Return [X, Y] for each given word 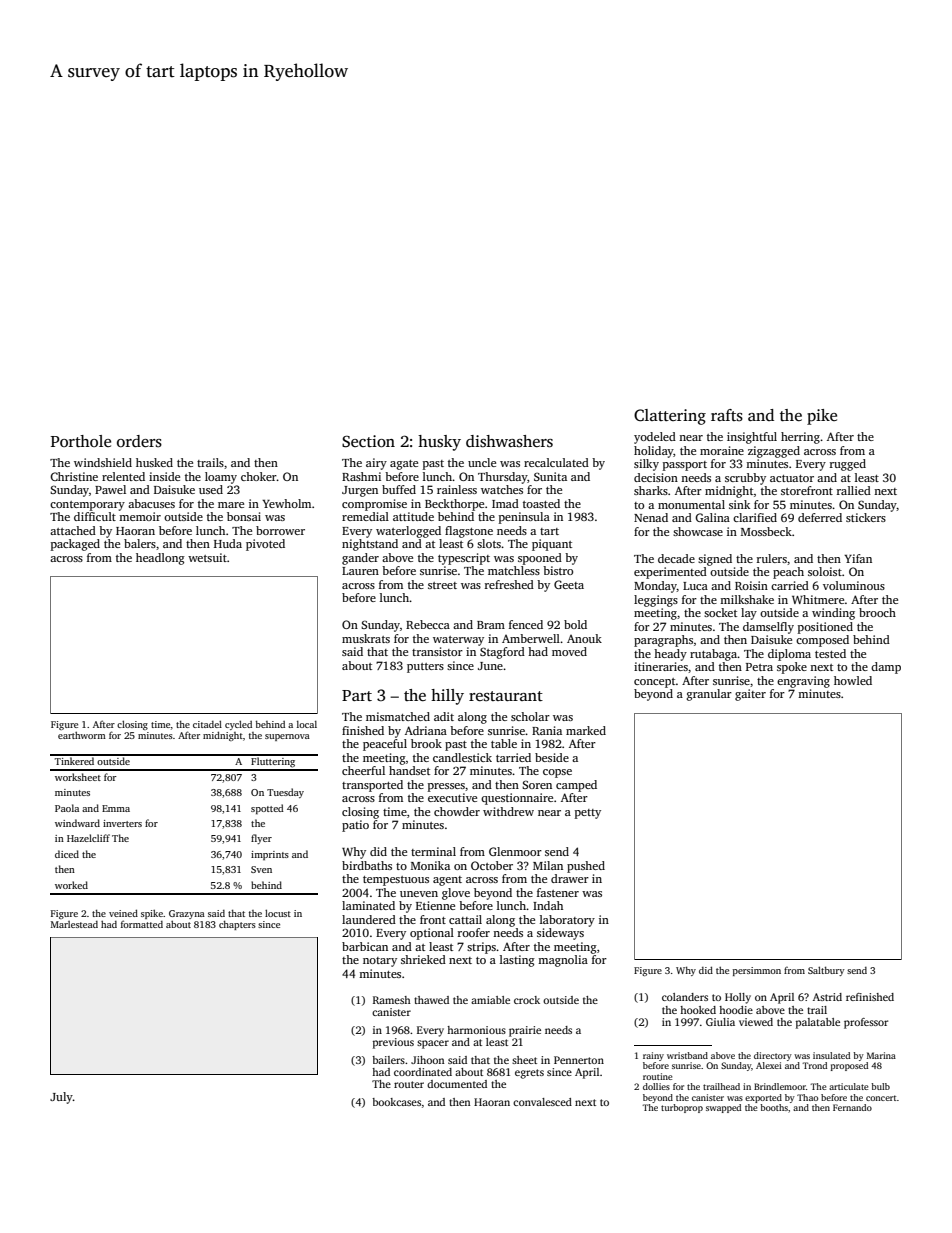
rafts [727, 415]
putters [425, 668]
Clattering [670, 417]
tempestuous [396, 881]
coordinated [423, 1072]
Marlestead [74, 924]
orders [139, 441]
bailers [388, 1060]
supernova [287, 737]
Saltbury [826, 971]
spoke [792, 668]
